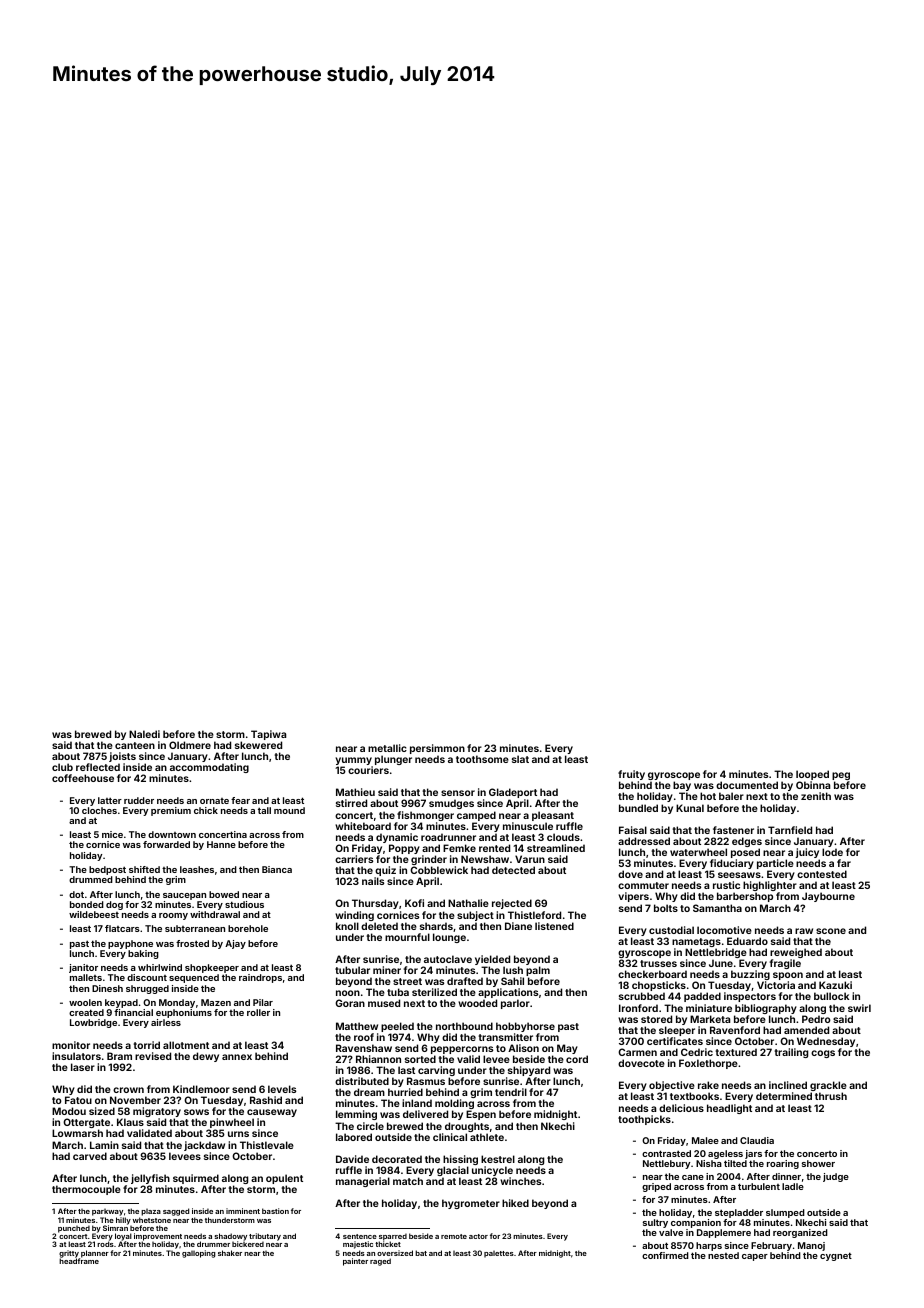 The height and width of the screenshot is (1308, 924). Describe the element at coordinates (258, 745) in the screenshot. I see `skewered` at that location.
